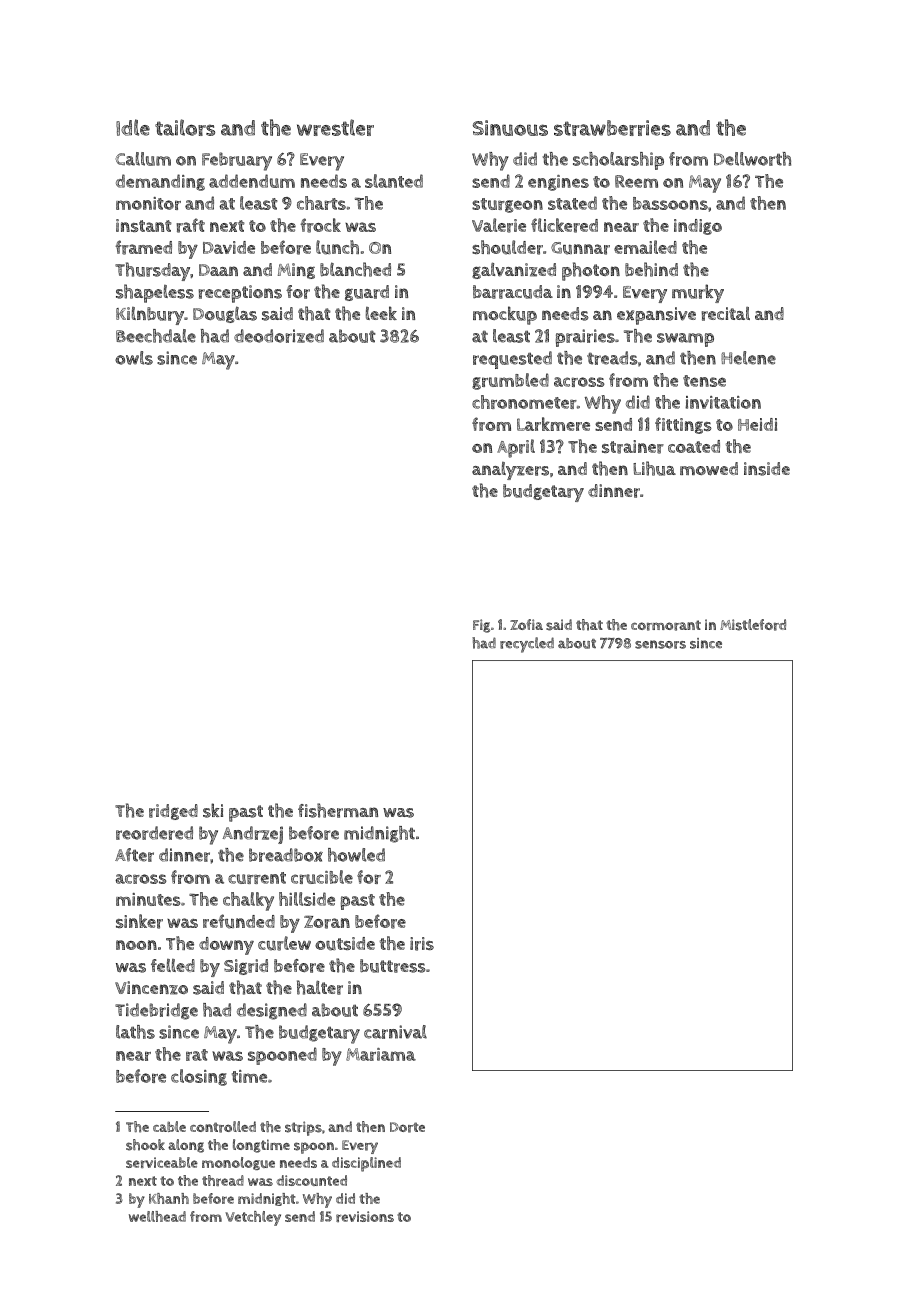 The height and width of the page is (1316, 908). I want to click on indigo, so click(698, 227).
